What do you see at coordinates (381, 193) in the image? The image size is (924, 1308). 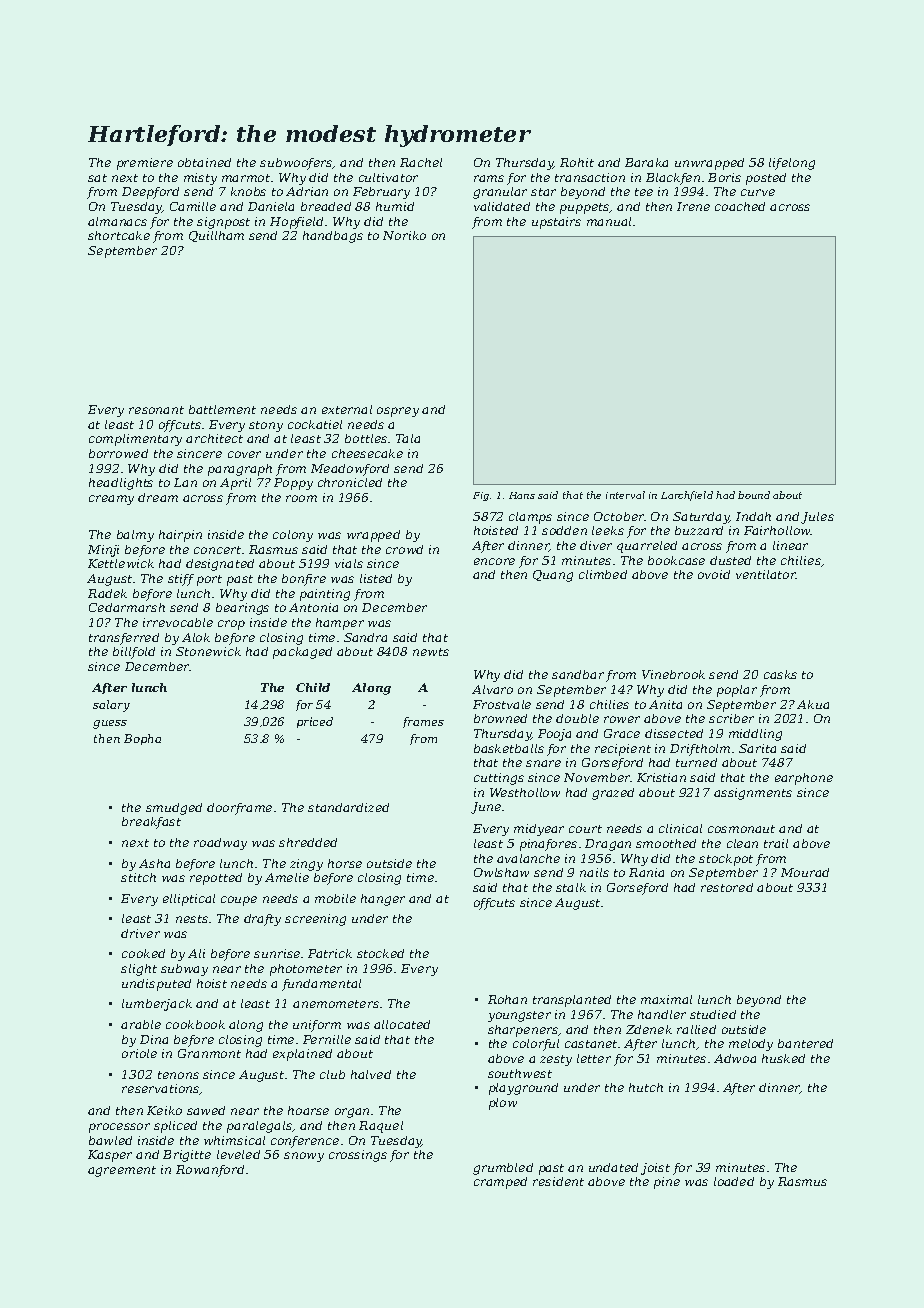 I see `February` at bounding box center [381, 193].
